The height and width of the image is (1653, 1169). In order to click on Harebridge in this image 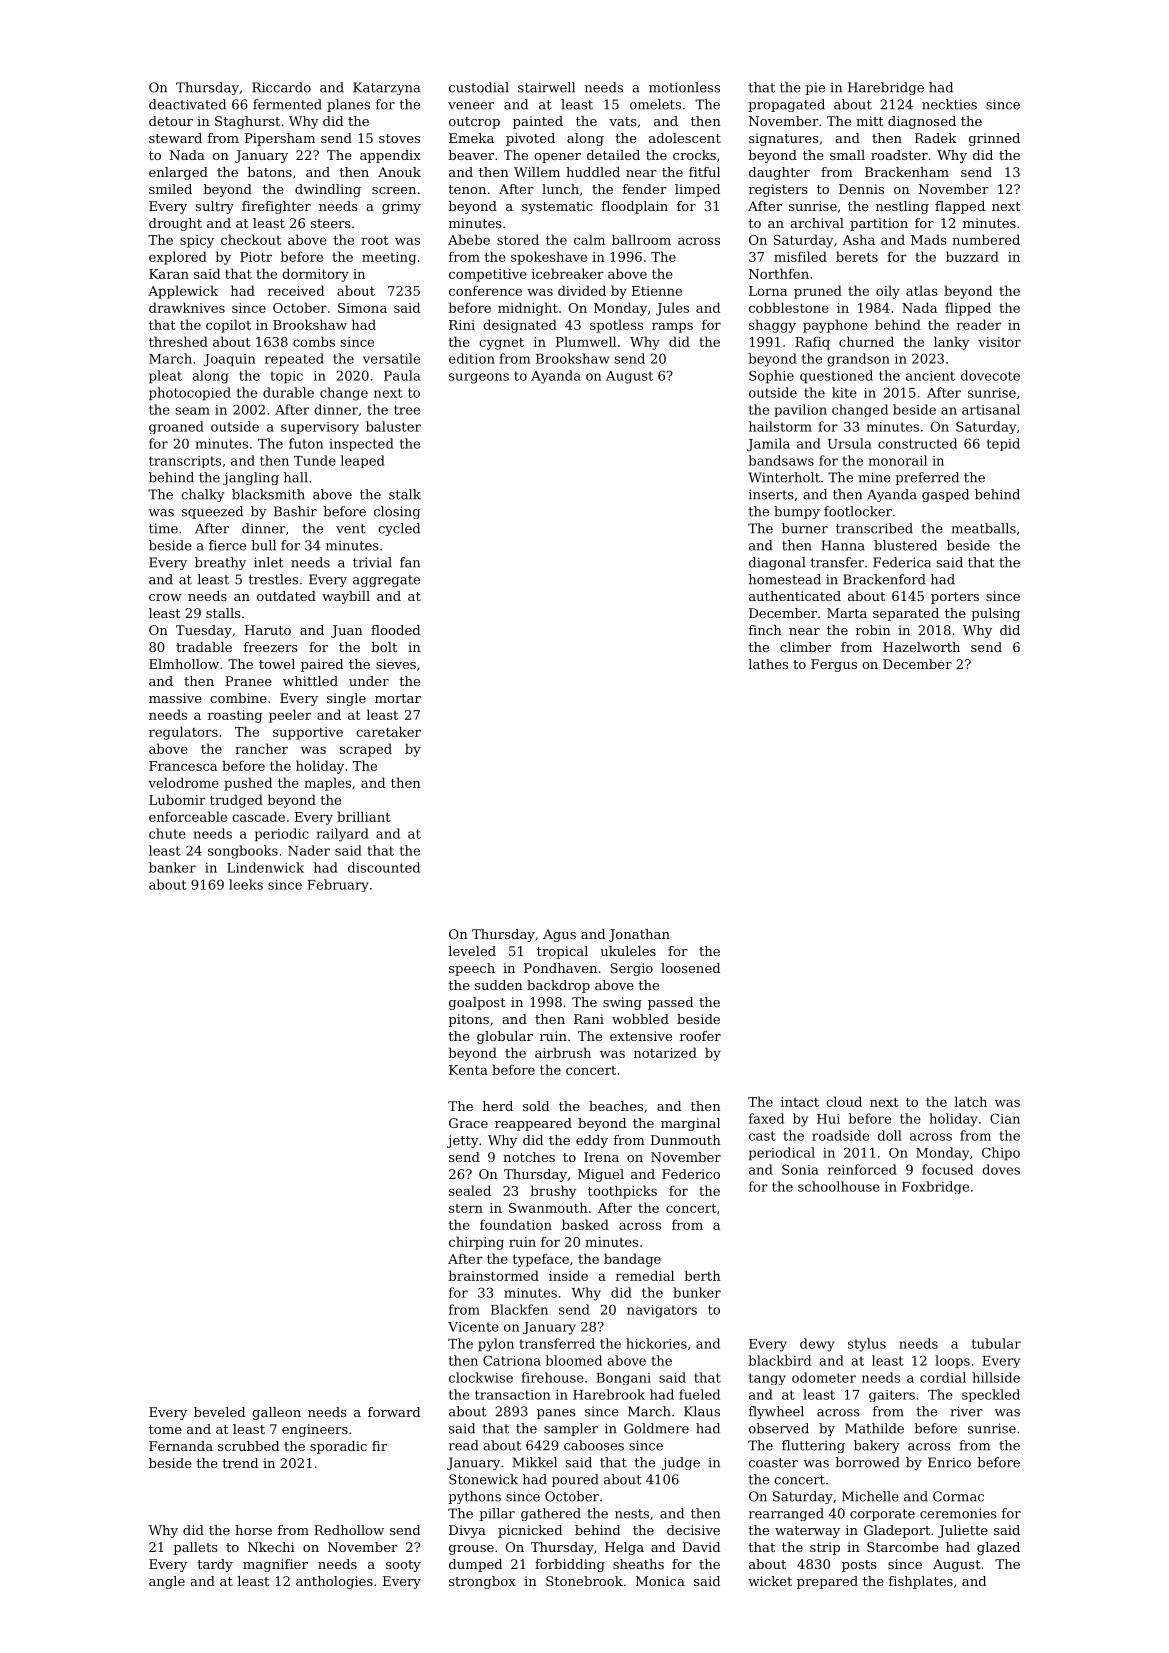, I will do `click(886, 88)`.
